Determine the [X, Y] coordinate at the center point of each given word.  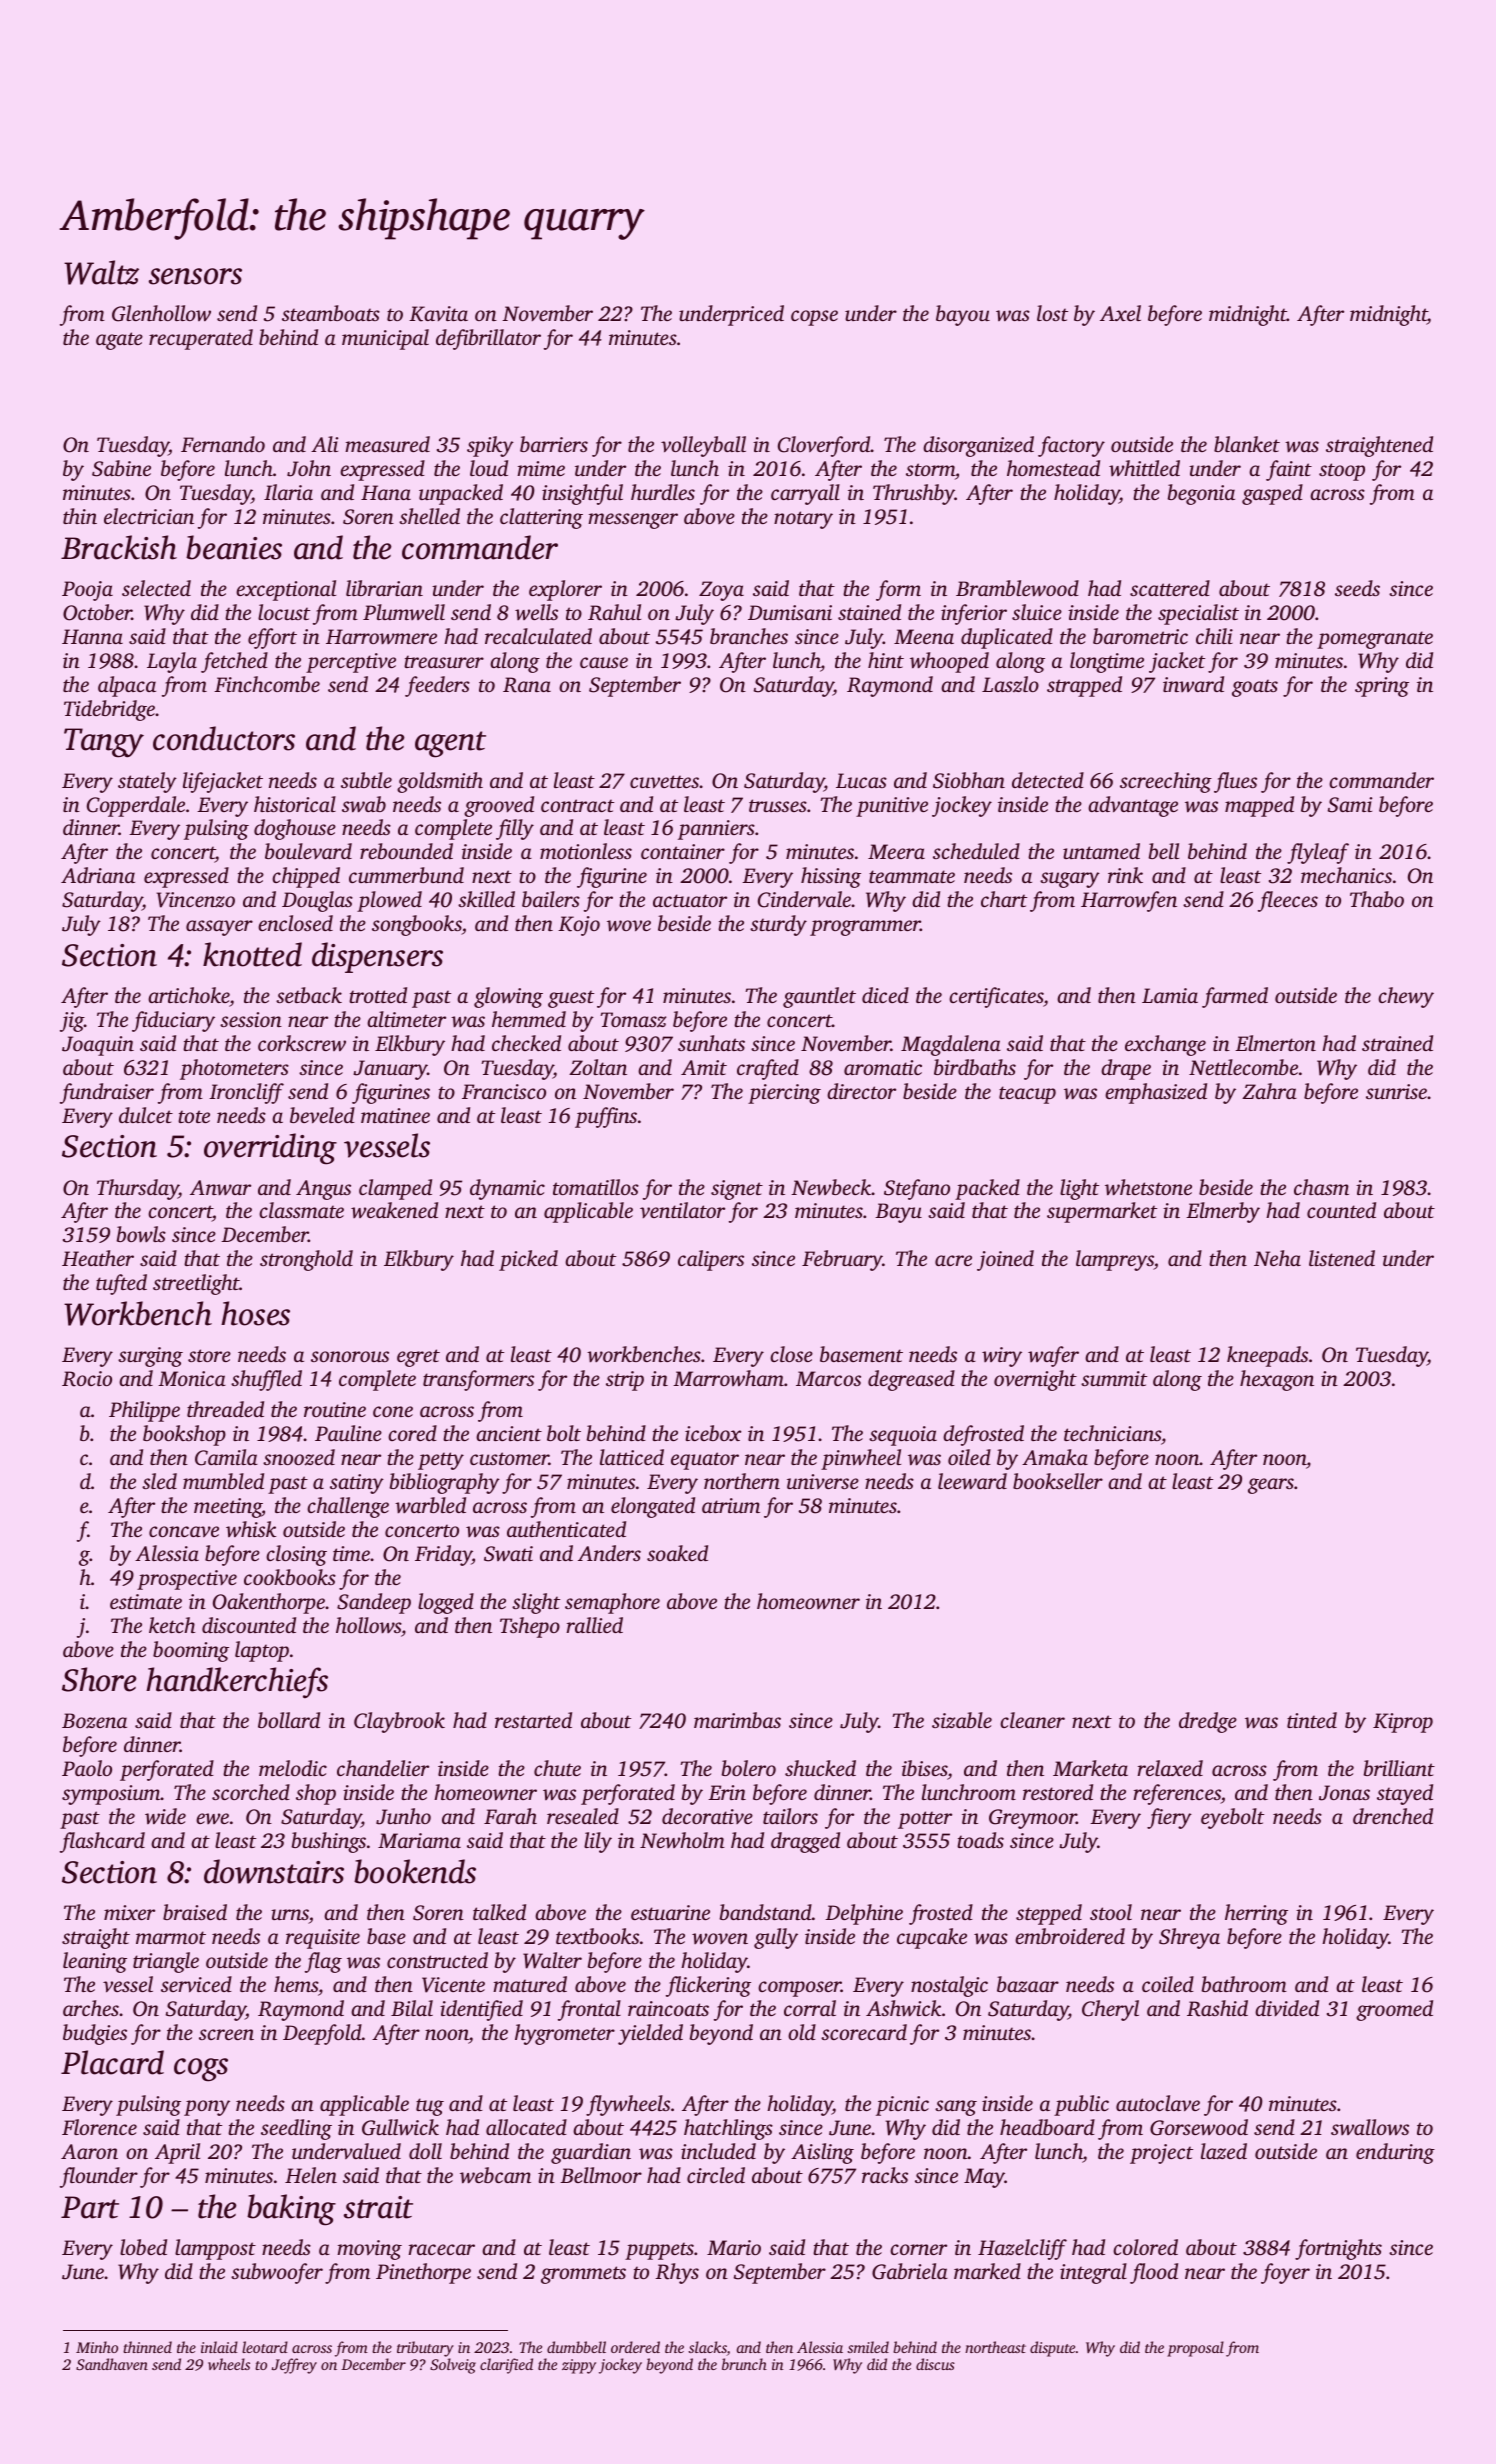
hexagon [1277, 1380]
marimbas [737, 1720]
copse [814, 318]
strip [625, 1381]
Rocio [87, 1379]
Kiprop [1403, 1723]
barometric [1140, 636]
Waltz [101, 272]
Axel [1120, 313]
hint [886, 660]
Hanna [92, 636]
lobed [143, 2247]
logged [446, 1603]
